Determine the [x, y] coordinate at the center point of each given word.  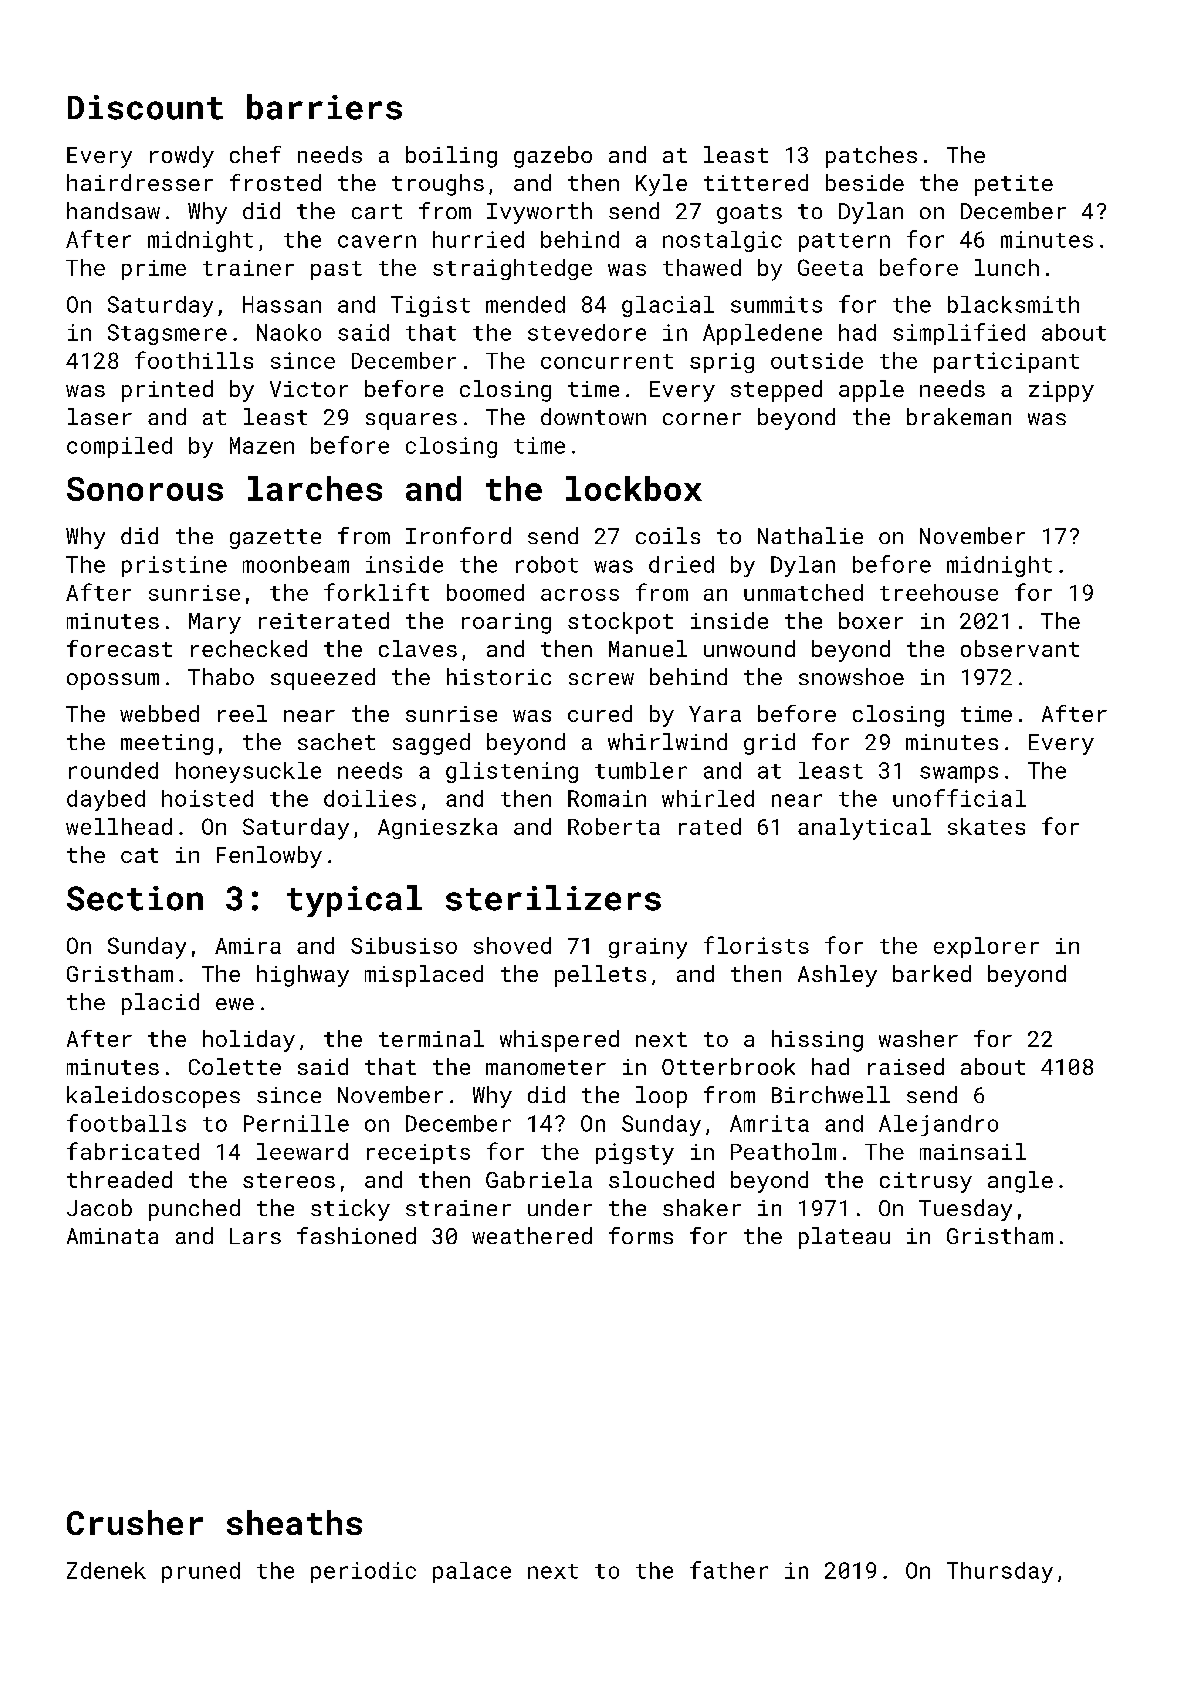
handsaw [113, 210]
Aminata [112, 1236]
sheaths [294, 1522]
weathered [532, 1235]
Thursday [1000, 1572]
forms [641, 1235]
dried [681, 564]
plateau [844, 1238]
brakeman [959, 416]
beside [865, 182]
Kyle [661, 185]
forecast [119, 648]
